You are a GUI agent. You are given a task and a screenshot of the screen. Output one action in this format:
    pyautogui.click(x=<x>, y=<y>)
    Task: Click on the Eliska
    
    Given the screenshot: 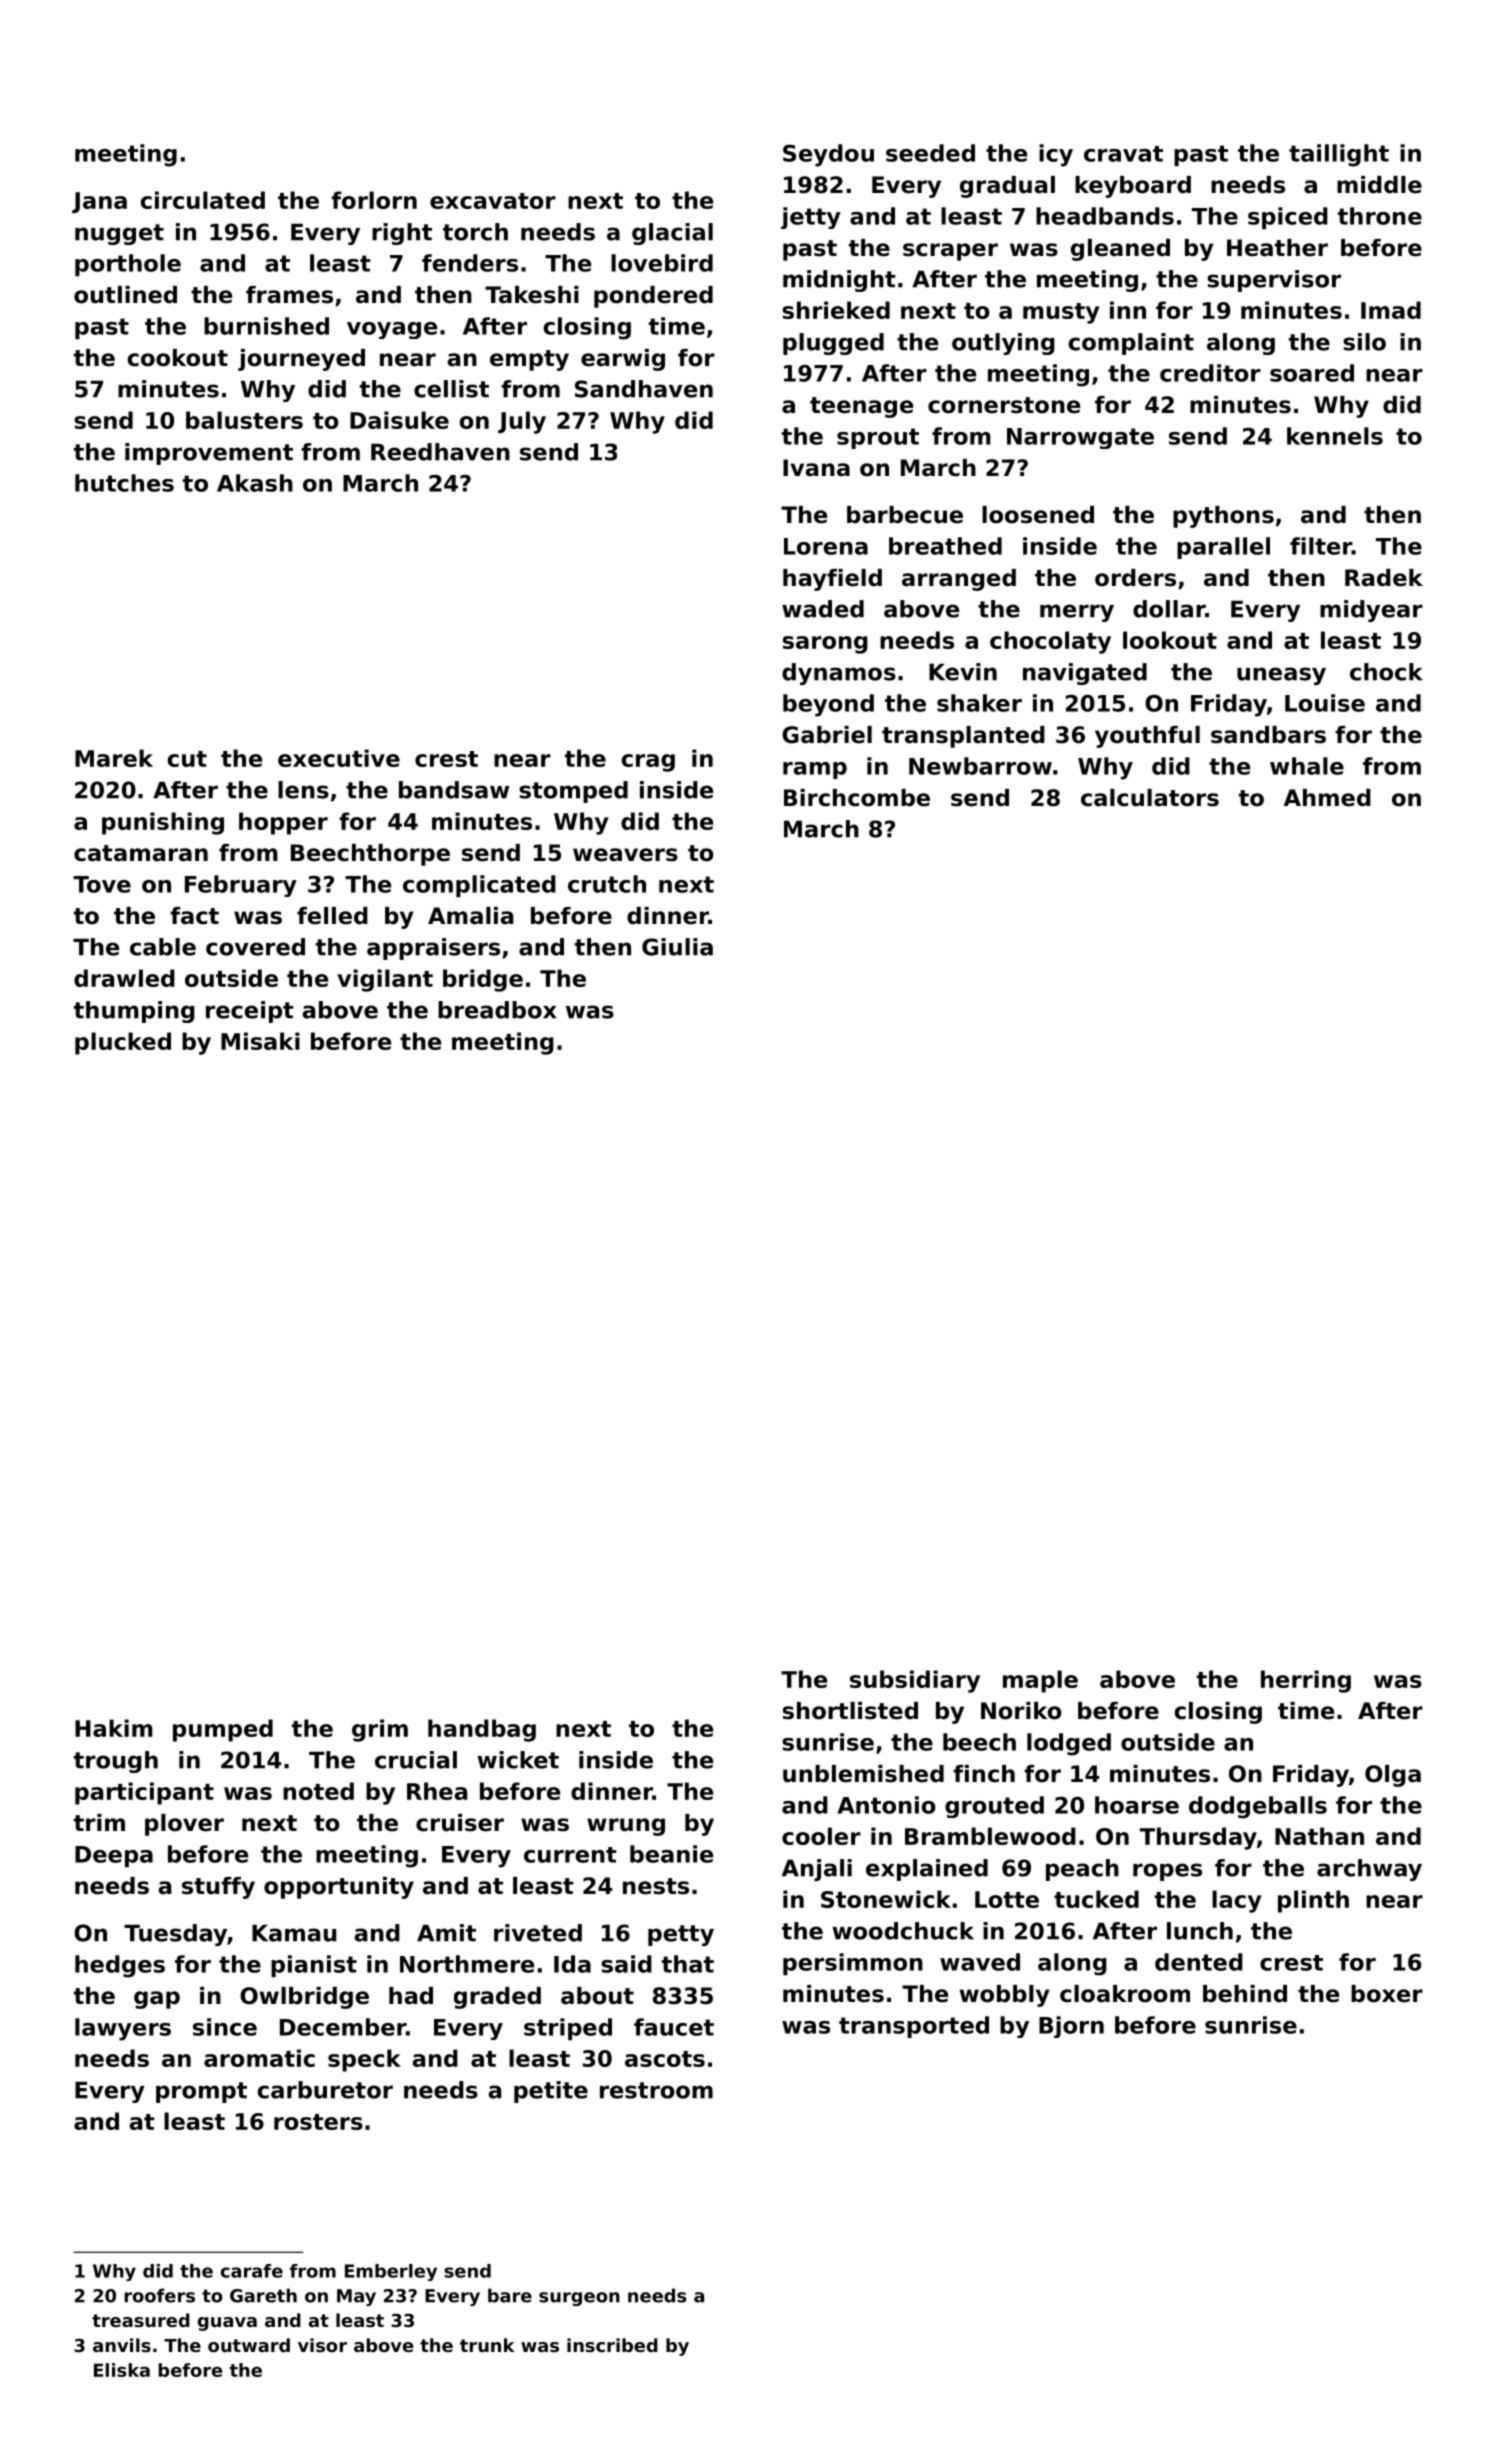 What is the action you would take?
    pyautogui.click(x=122, y=2370)
